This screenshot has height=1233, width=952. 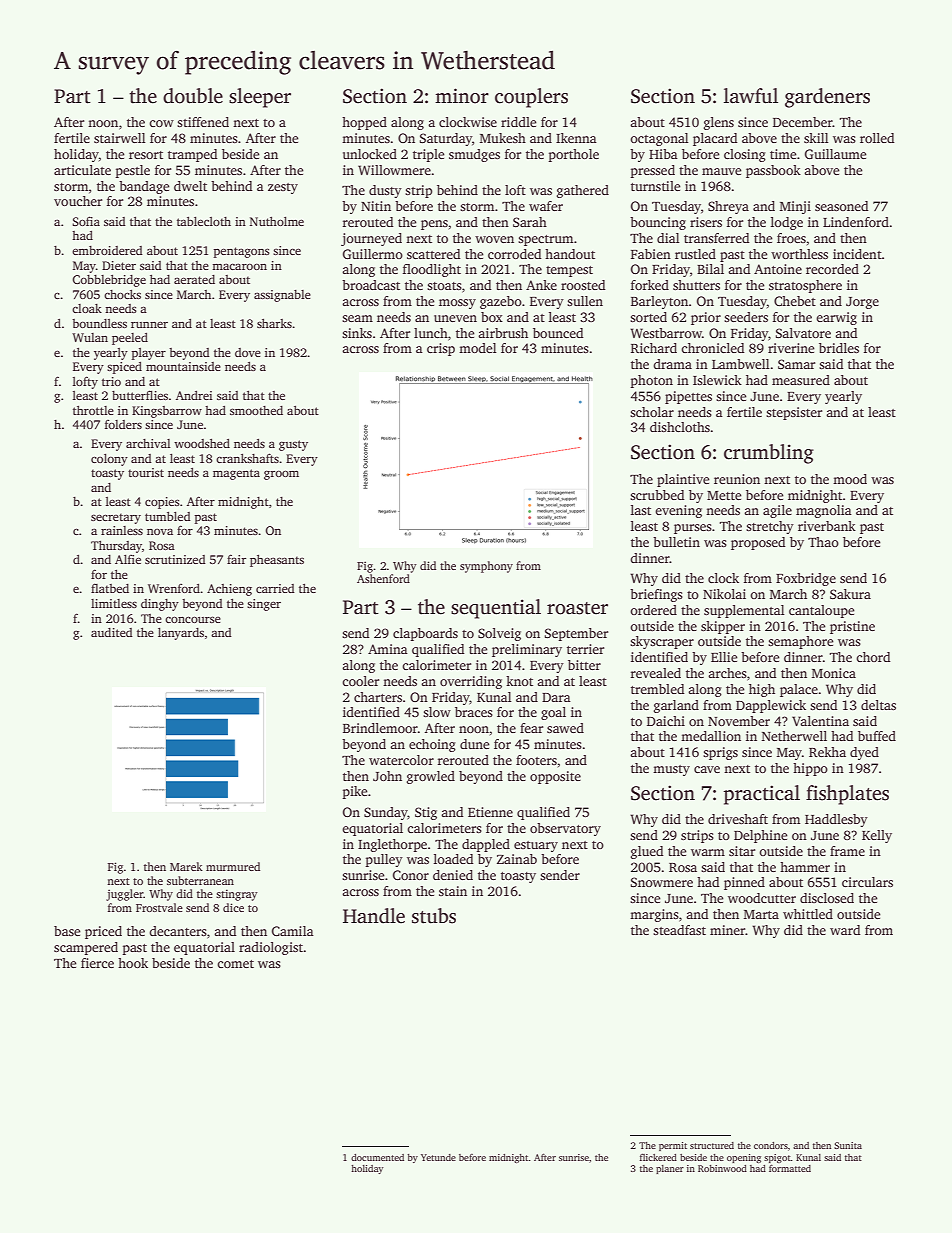 What do you see at coordinates (371, 285) in the screenshot?
I see `broadcast` at bounding box center [371, 285].
